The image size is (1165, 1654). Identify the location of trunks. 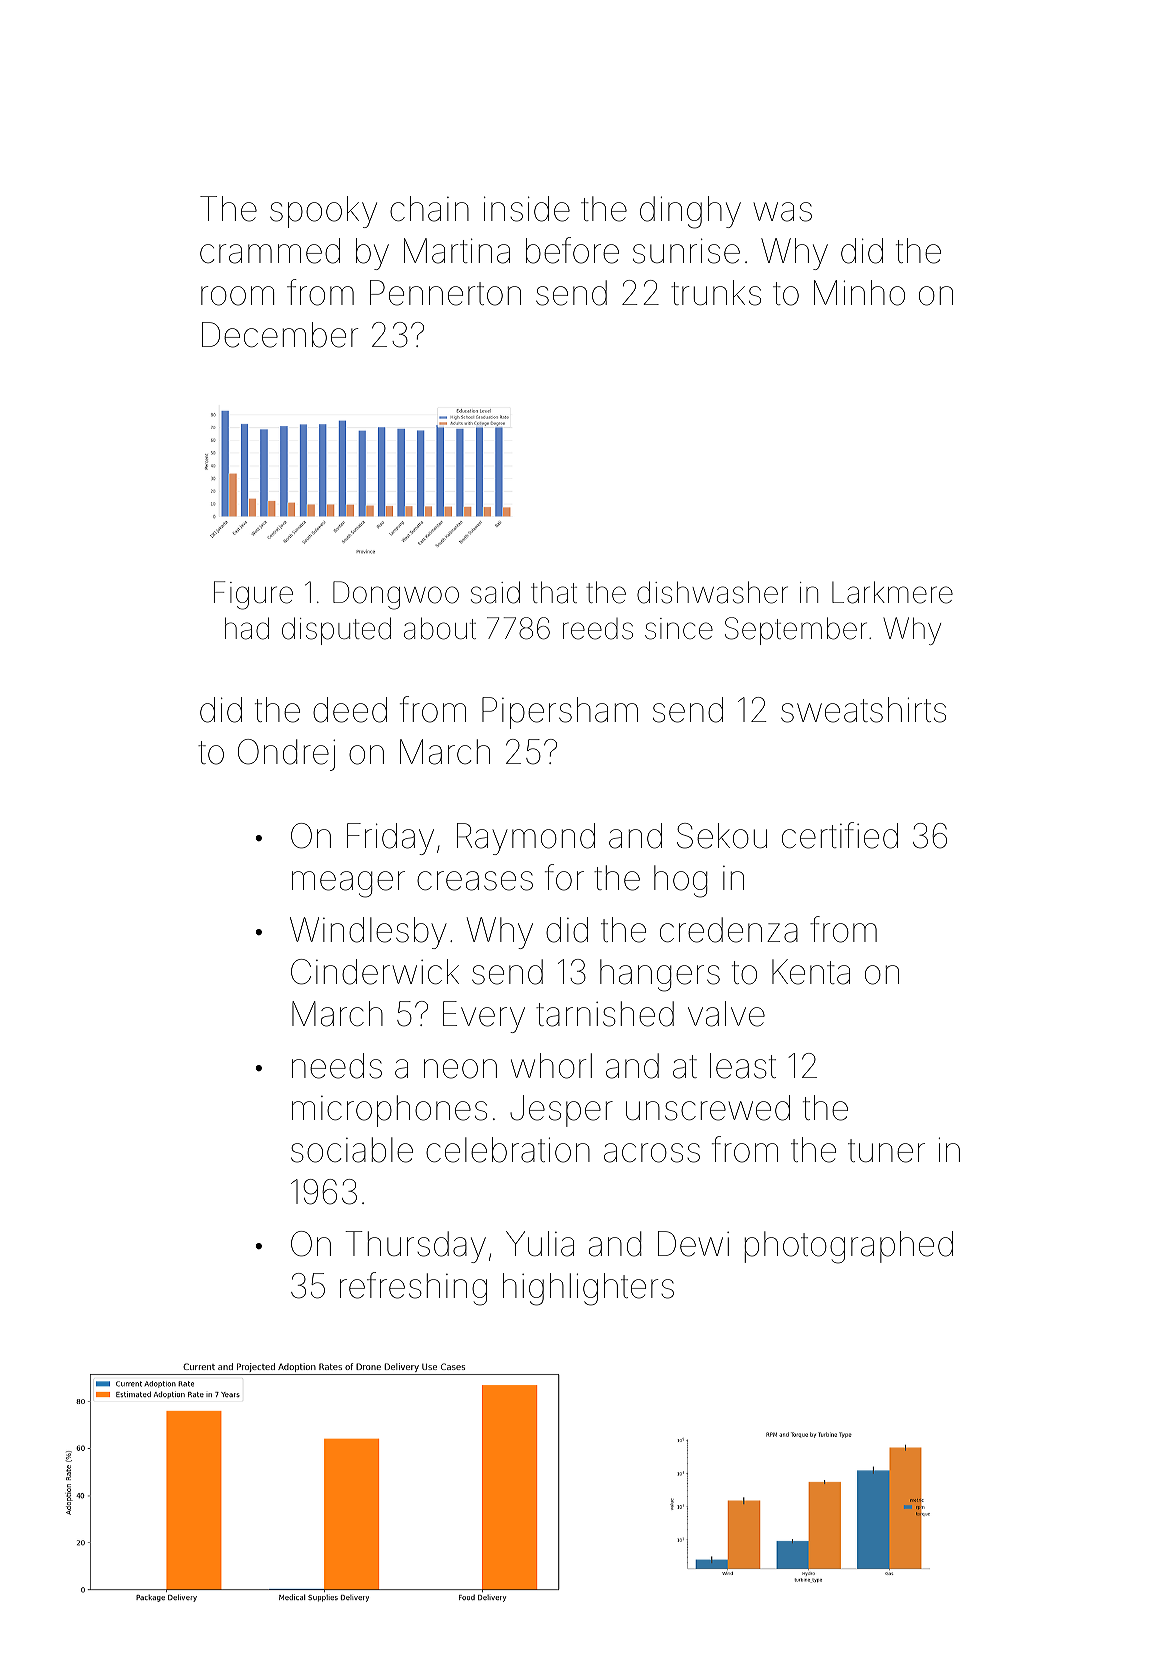
(716, 293).
